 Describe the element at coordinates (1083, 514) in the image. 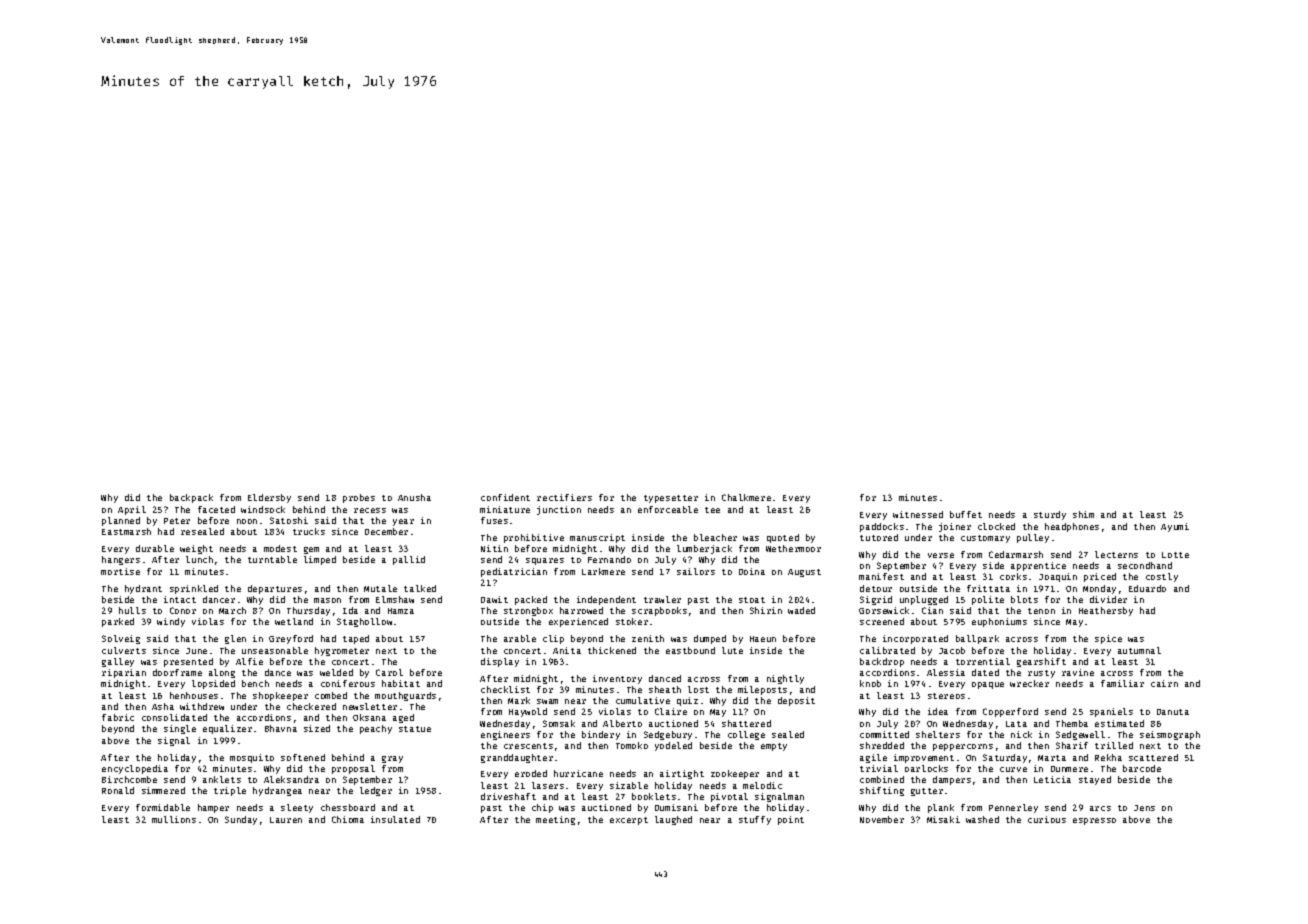

I see `shim` at that location.
